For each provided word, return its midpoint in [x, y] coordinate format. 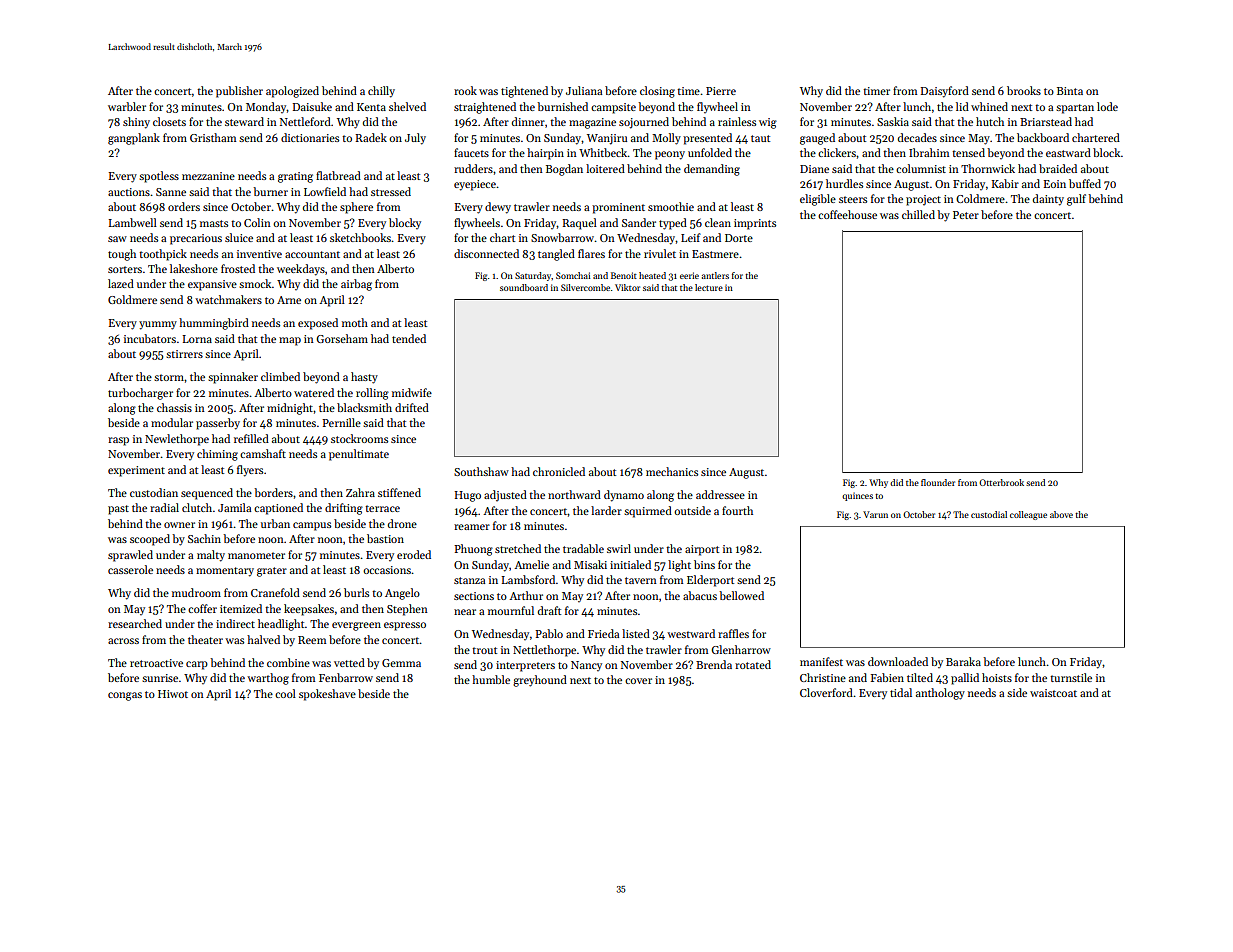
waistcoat [1053, 693]
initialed [630, 564]
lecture [709, 287]
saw [117, 239]
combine [288, 662]
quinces [857, 496]
